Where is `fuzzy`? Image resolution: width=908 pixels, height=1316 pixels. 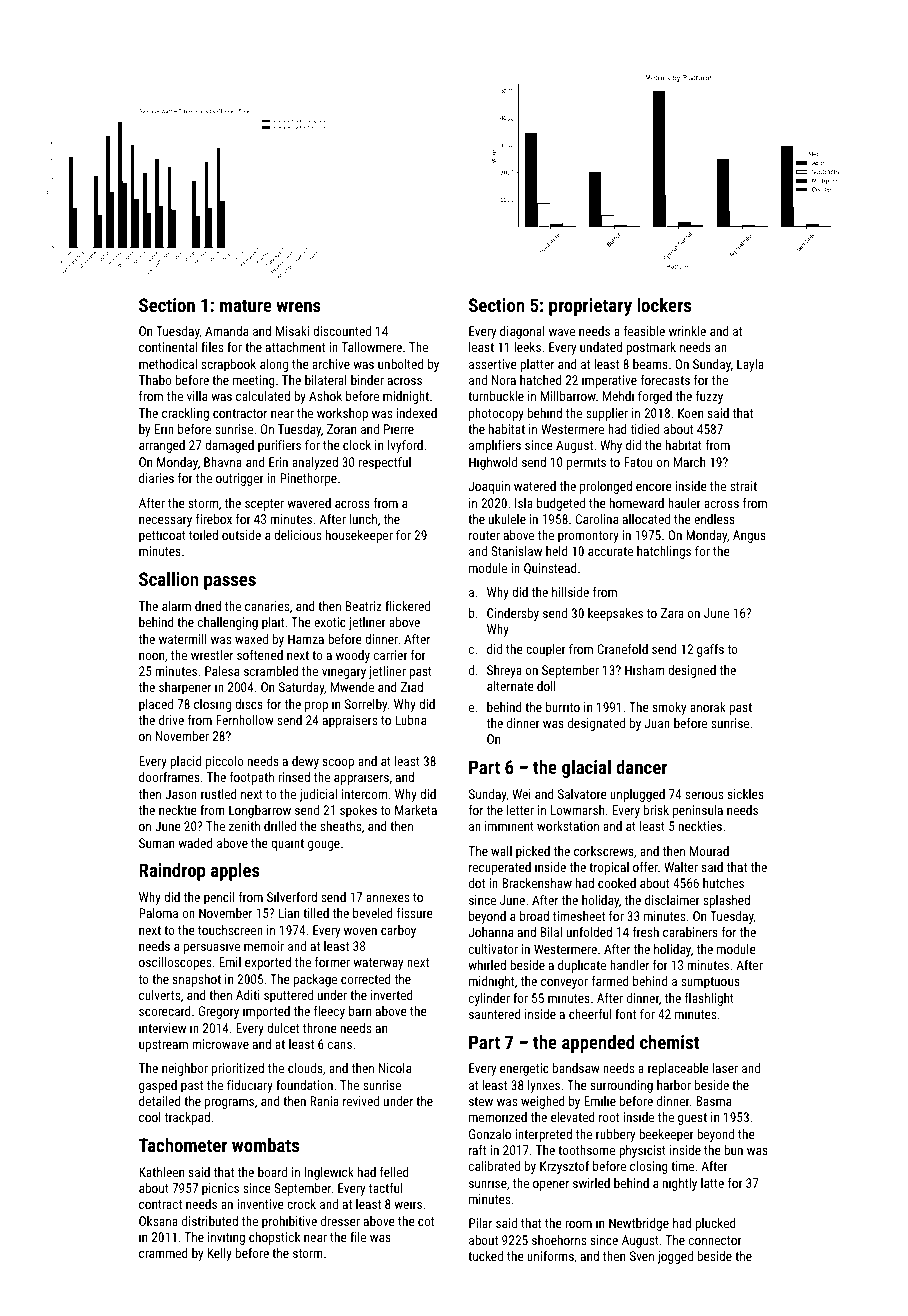
fuzzy is located at coordinates (709, 397).
